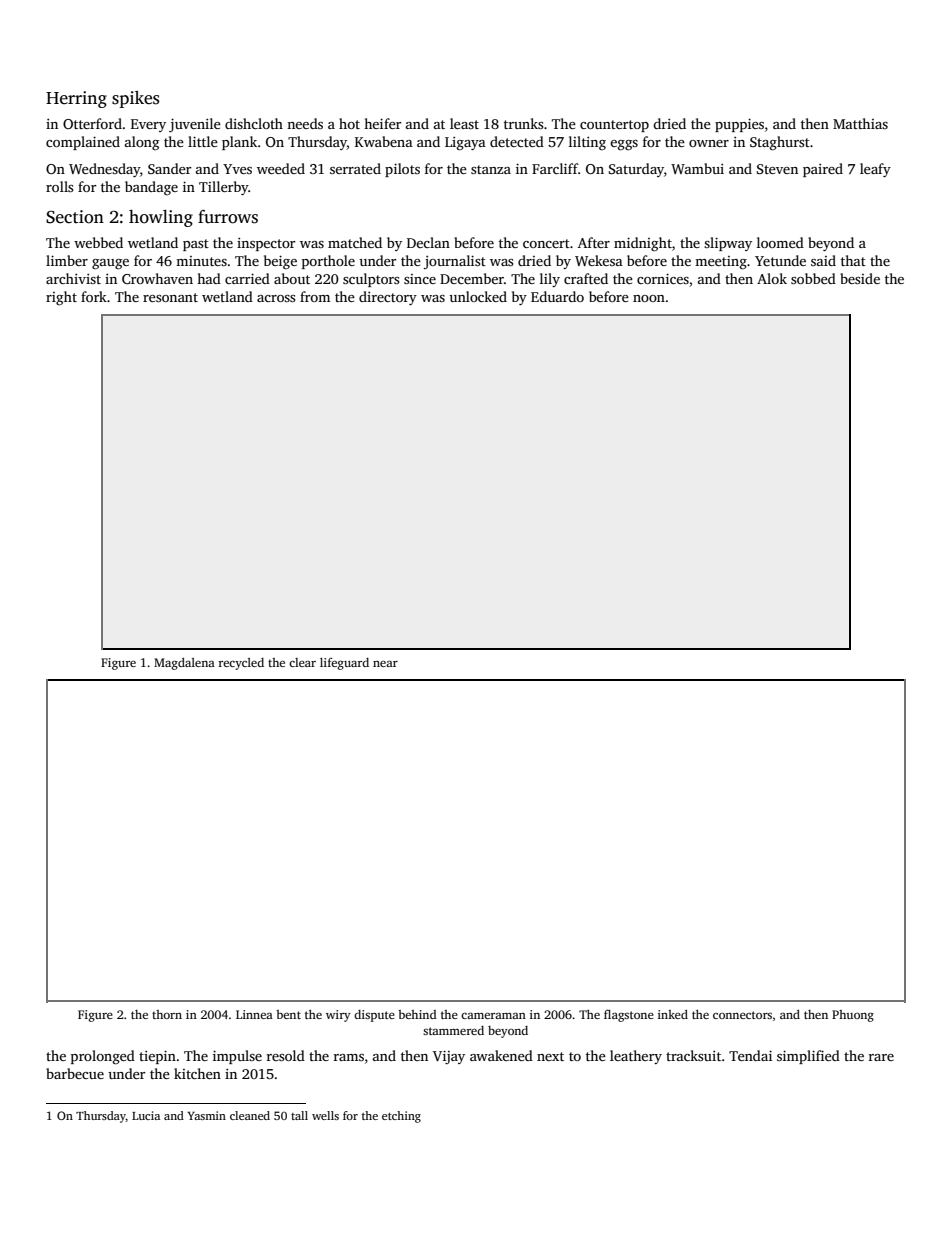 The image size is (952, 1233). Describe the element at coordinates (385, 663) in the screenshot. I see `near` at that location.
